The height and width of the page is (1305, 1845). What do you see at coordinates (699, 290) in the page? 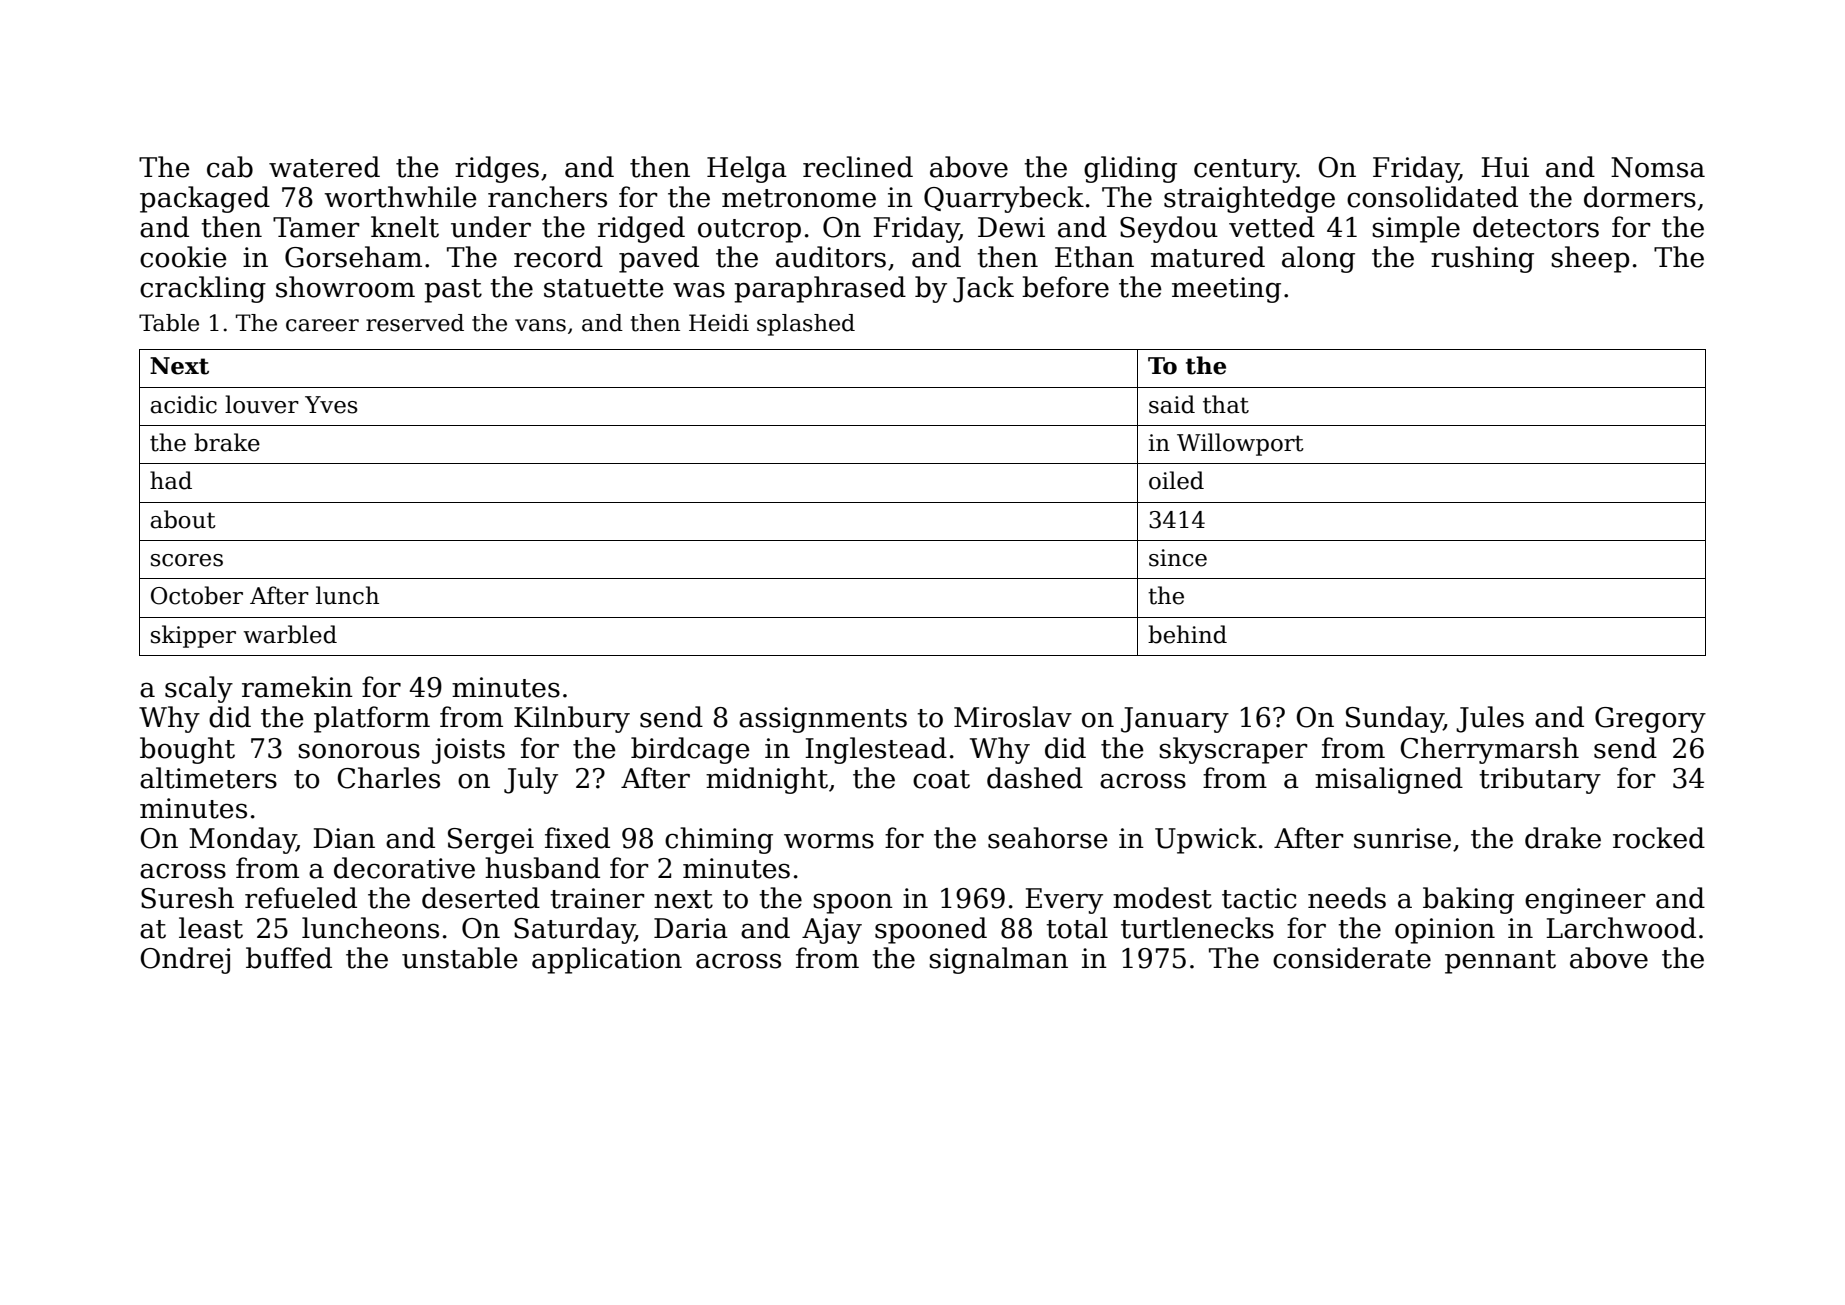
I see `was` at bounding box center [699, 290].
